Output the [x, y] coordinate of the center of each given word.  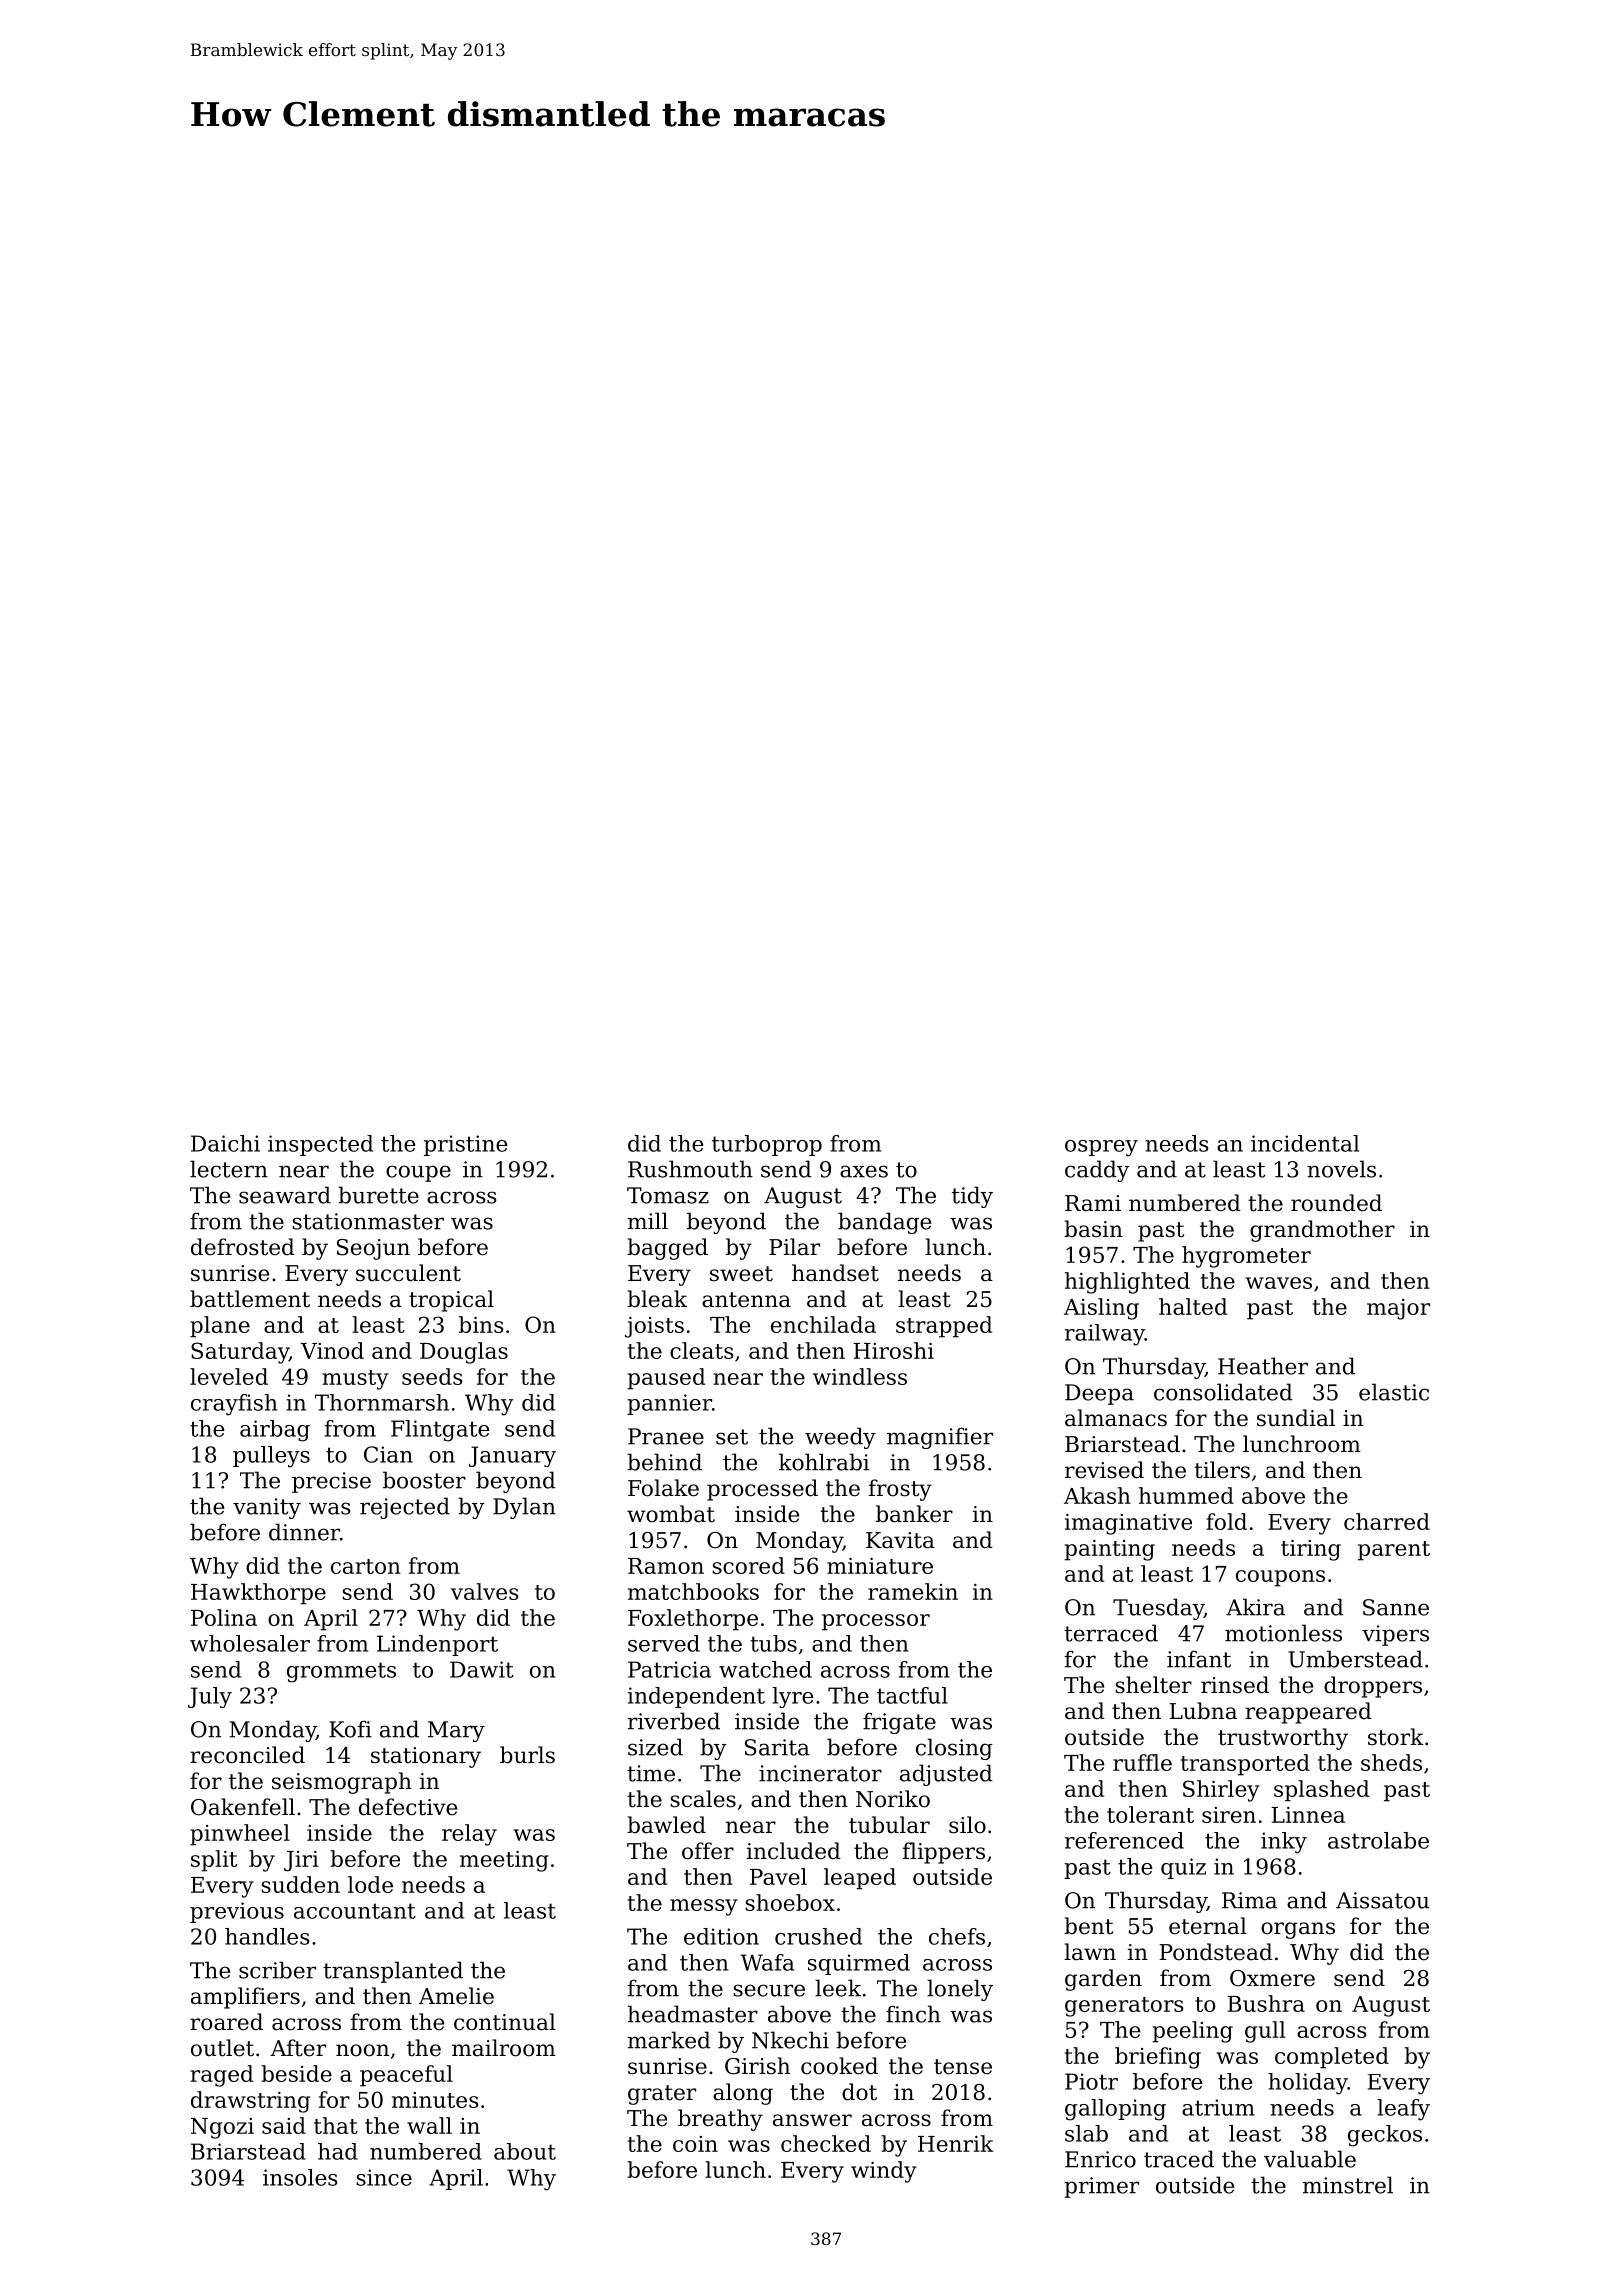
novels [1341, 1169]
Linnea [1308, 1815]
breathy [720, 2120]
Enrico [1100, 2159]
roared [226, 2022]
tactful [912, 1695]
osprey [1101, 1148]
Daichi [225, 1143]
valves [485, 1591]
